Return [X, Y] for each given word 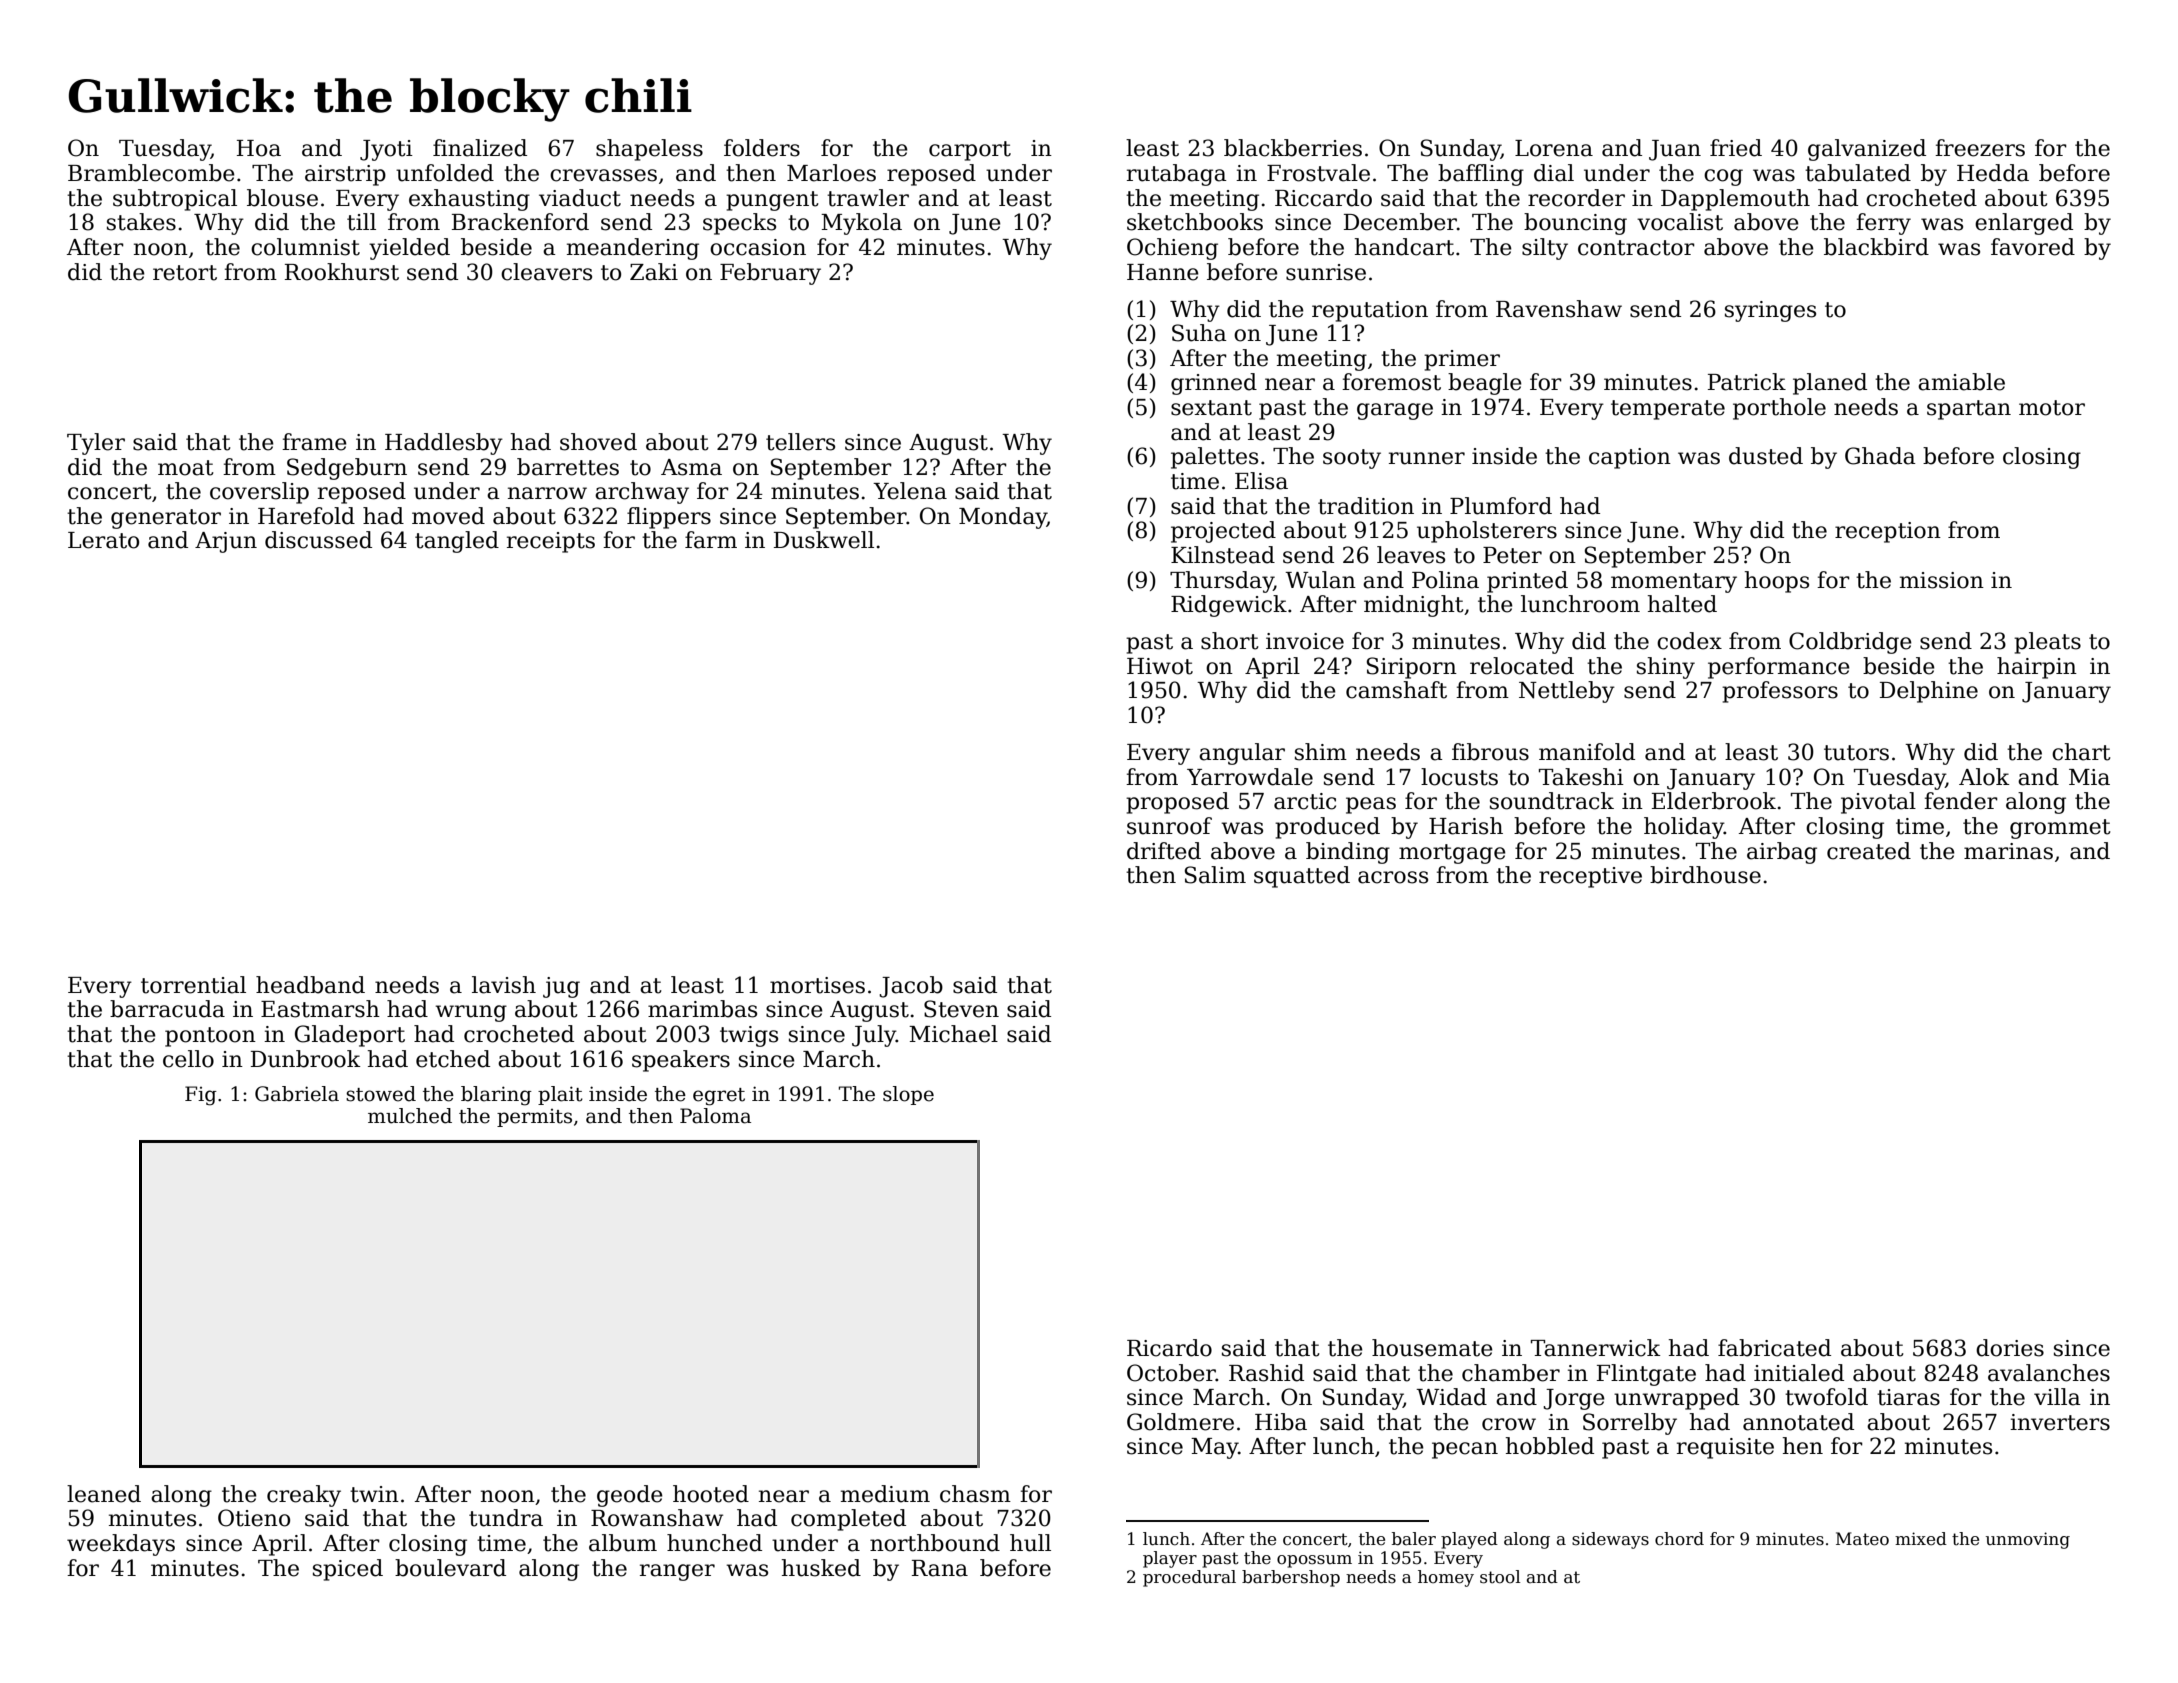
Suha [1199, 333]
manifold [1587, 752]
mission [1942, 580]
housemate [1432, 1348]
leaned [104, 1494]
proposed [1177, 803]
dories [2010, 1348]
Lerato [103, 540]
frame [314, 442]
